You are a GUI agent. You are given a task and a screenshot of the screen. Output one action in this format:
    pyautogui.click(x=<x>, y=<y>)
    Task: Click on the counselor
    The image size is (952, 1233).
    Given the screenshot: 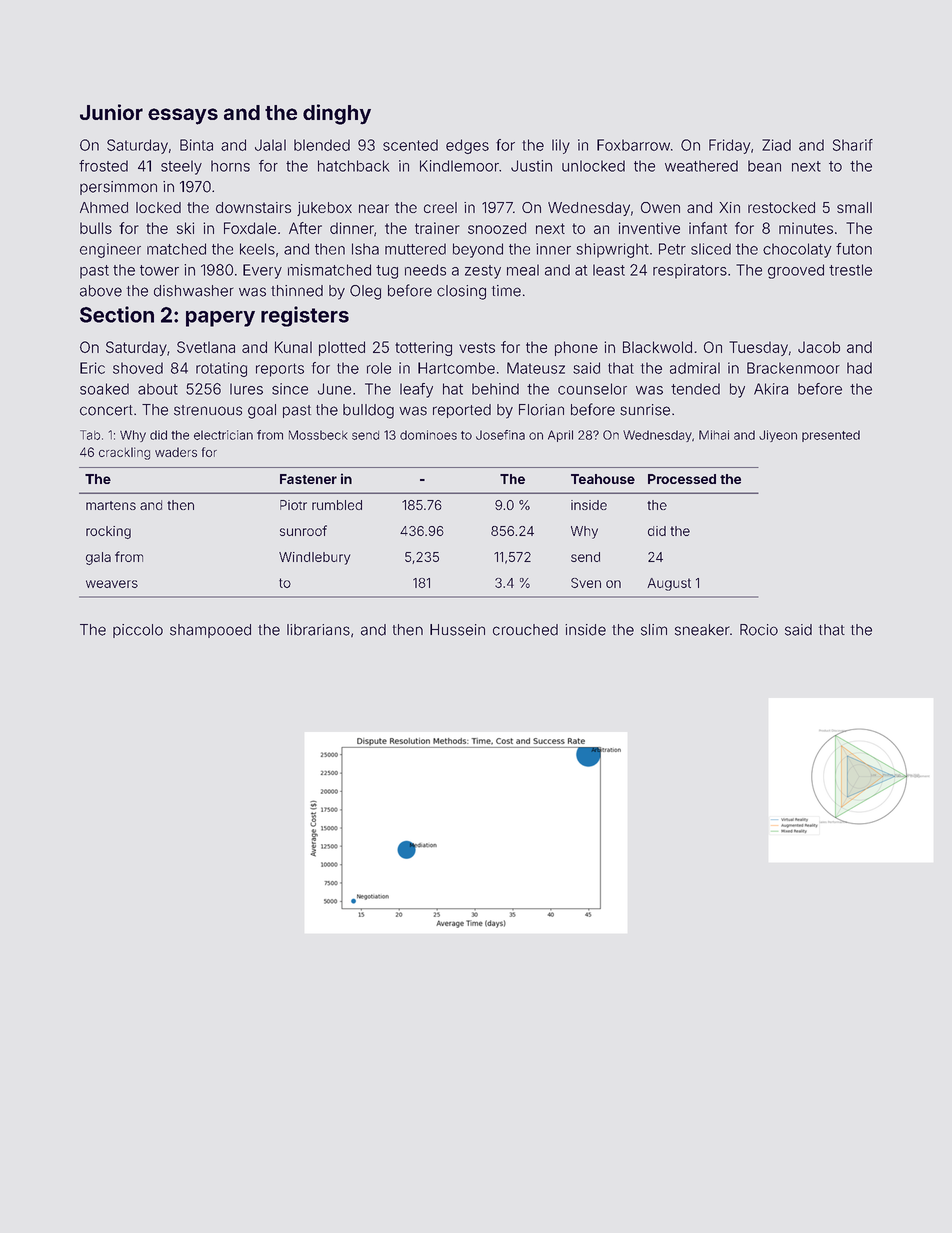 What is the action you would take?
    pyautogui.click(x=592, y=389)
